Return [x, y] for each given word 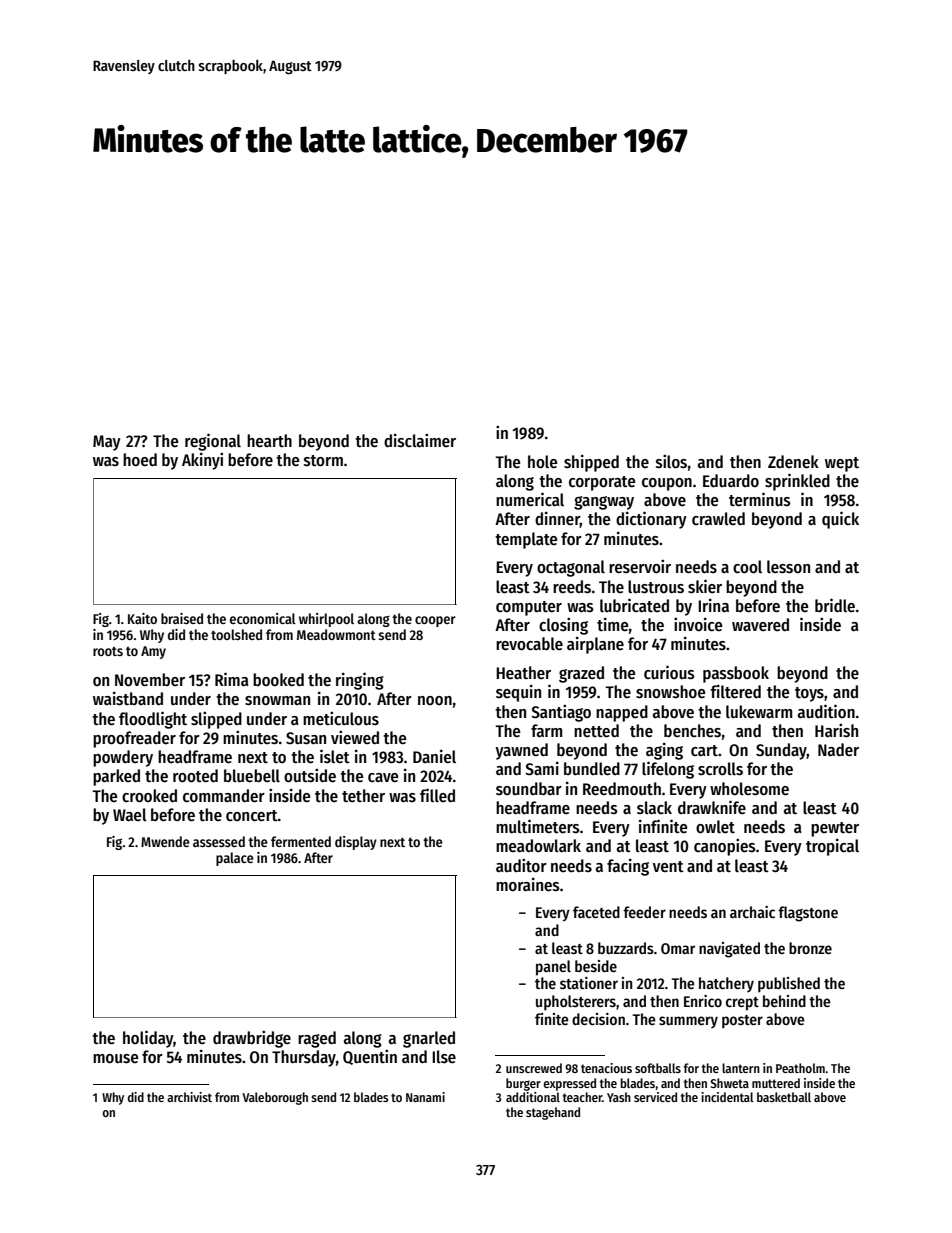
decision [598, 1019]
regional [213, 442]
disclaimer [420, 440]
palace [235, 859]
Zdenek [793, 462]
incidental [727, 1097]
